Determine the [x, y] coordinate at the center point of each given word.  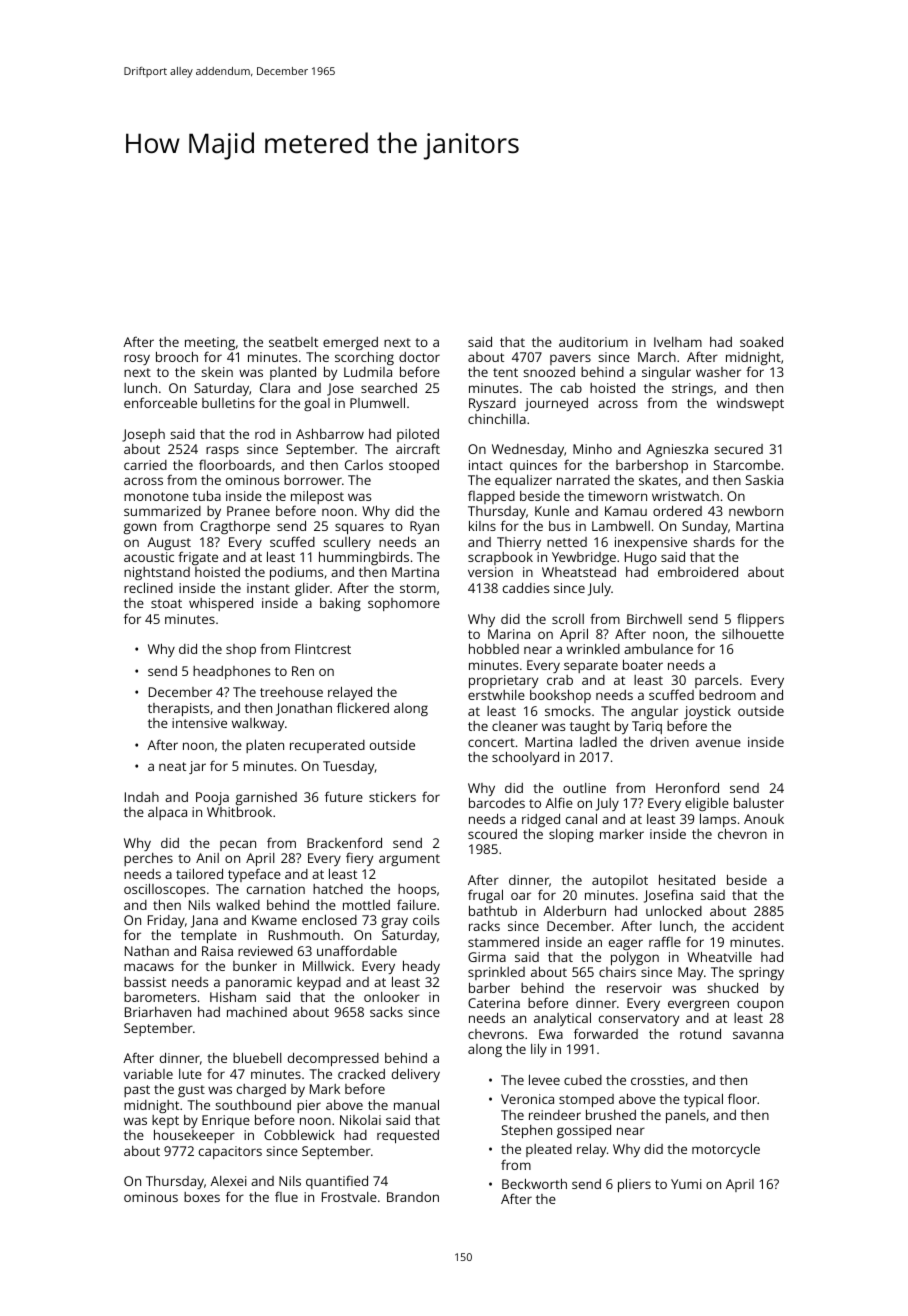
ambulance [658, 648]
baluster [759, 802]
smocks [568, 711]
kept [165, 1122]
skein [217, 372]
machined [257, 1012]
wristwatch [685, 496]
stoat [166, 603]
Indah [142, 797]
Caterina [494, 1003]
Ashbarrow [330, 433]
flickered [363, 707]
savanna [758, 1035]
